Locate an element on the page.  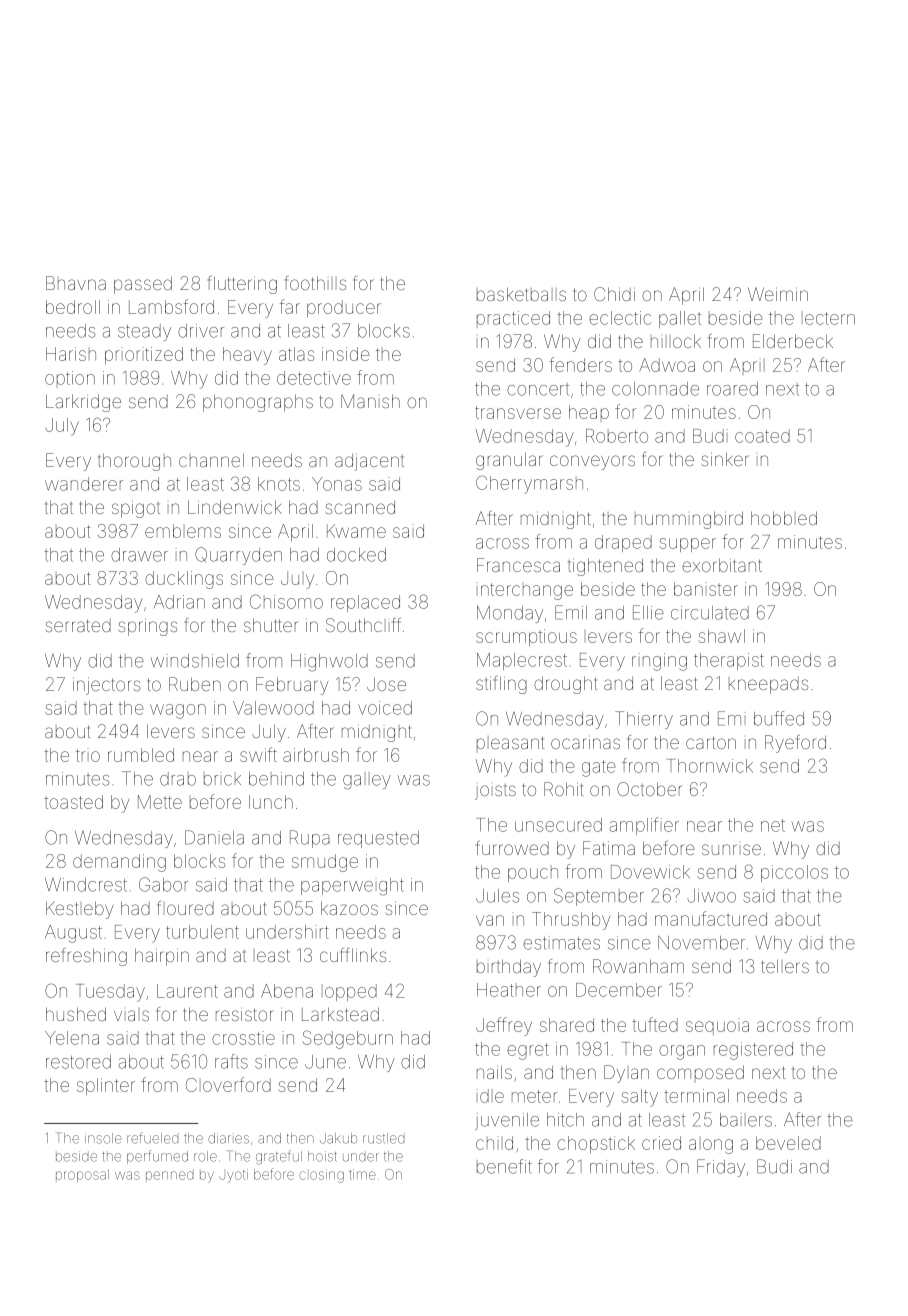
basketballs is located at coordinates (521, 294).
